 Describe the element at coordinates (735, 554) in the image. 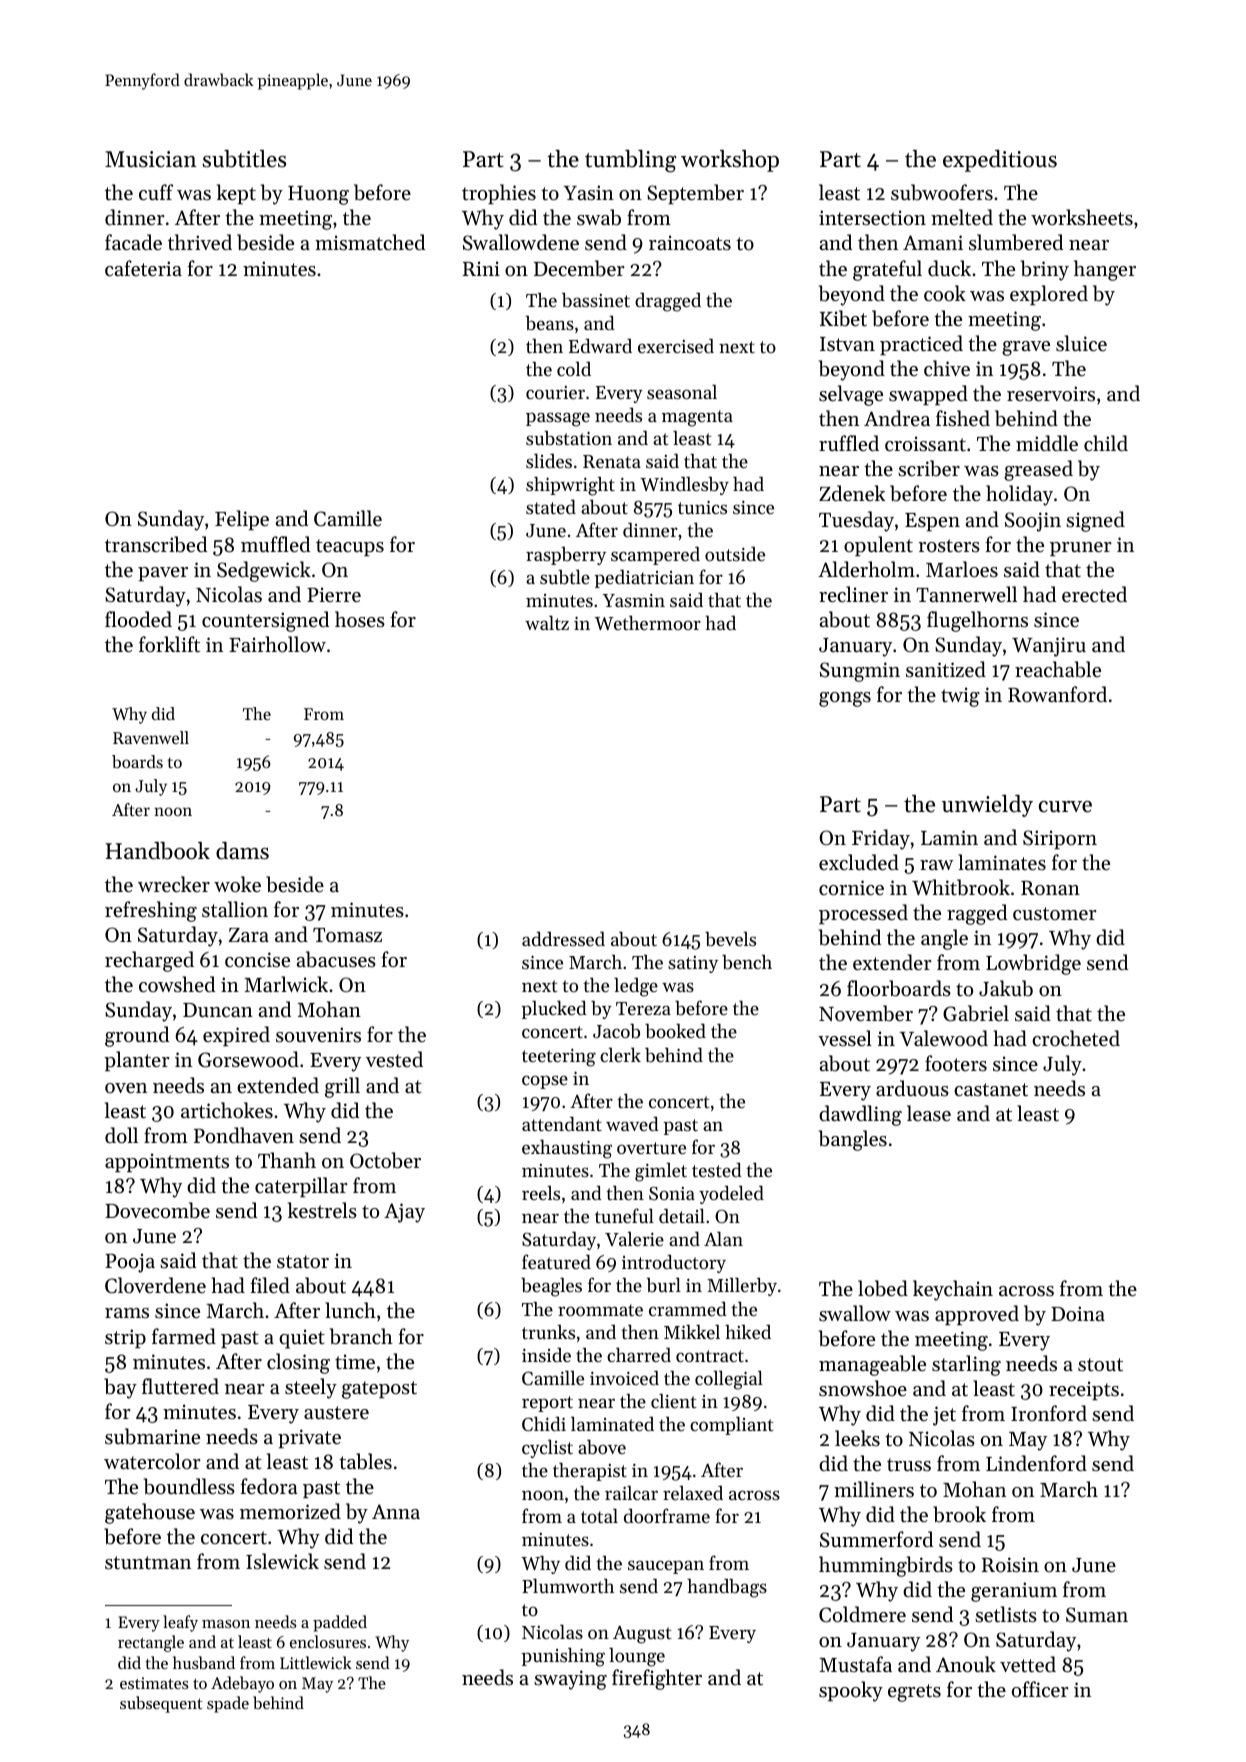

I see `outside` at that location.
